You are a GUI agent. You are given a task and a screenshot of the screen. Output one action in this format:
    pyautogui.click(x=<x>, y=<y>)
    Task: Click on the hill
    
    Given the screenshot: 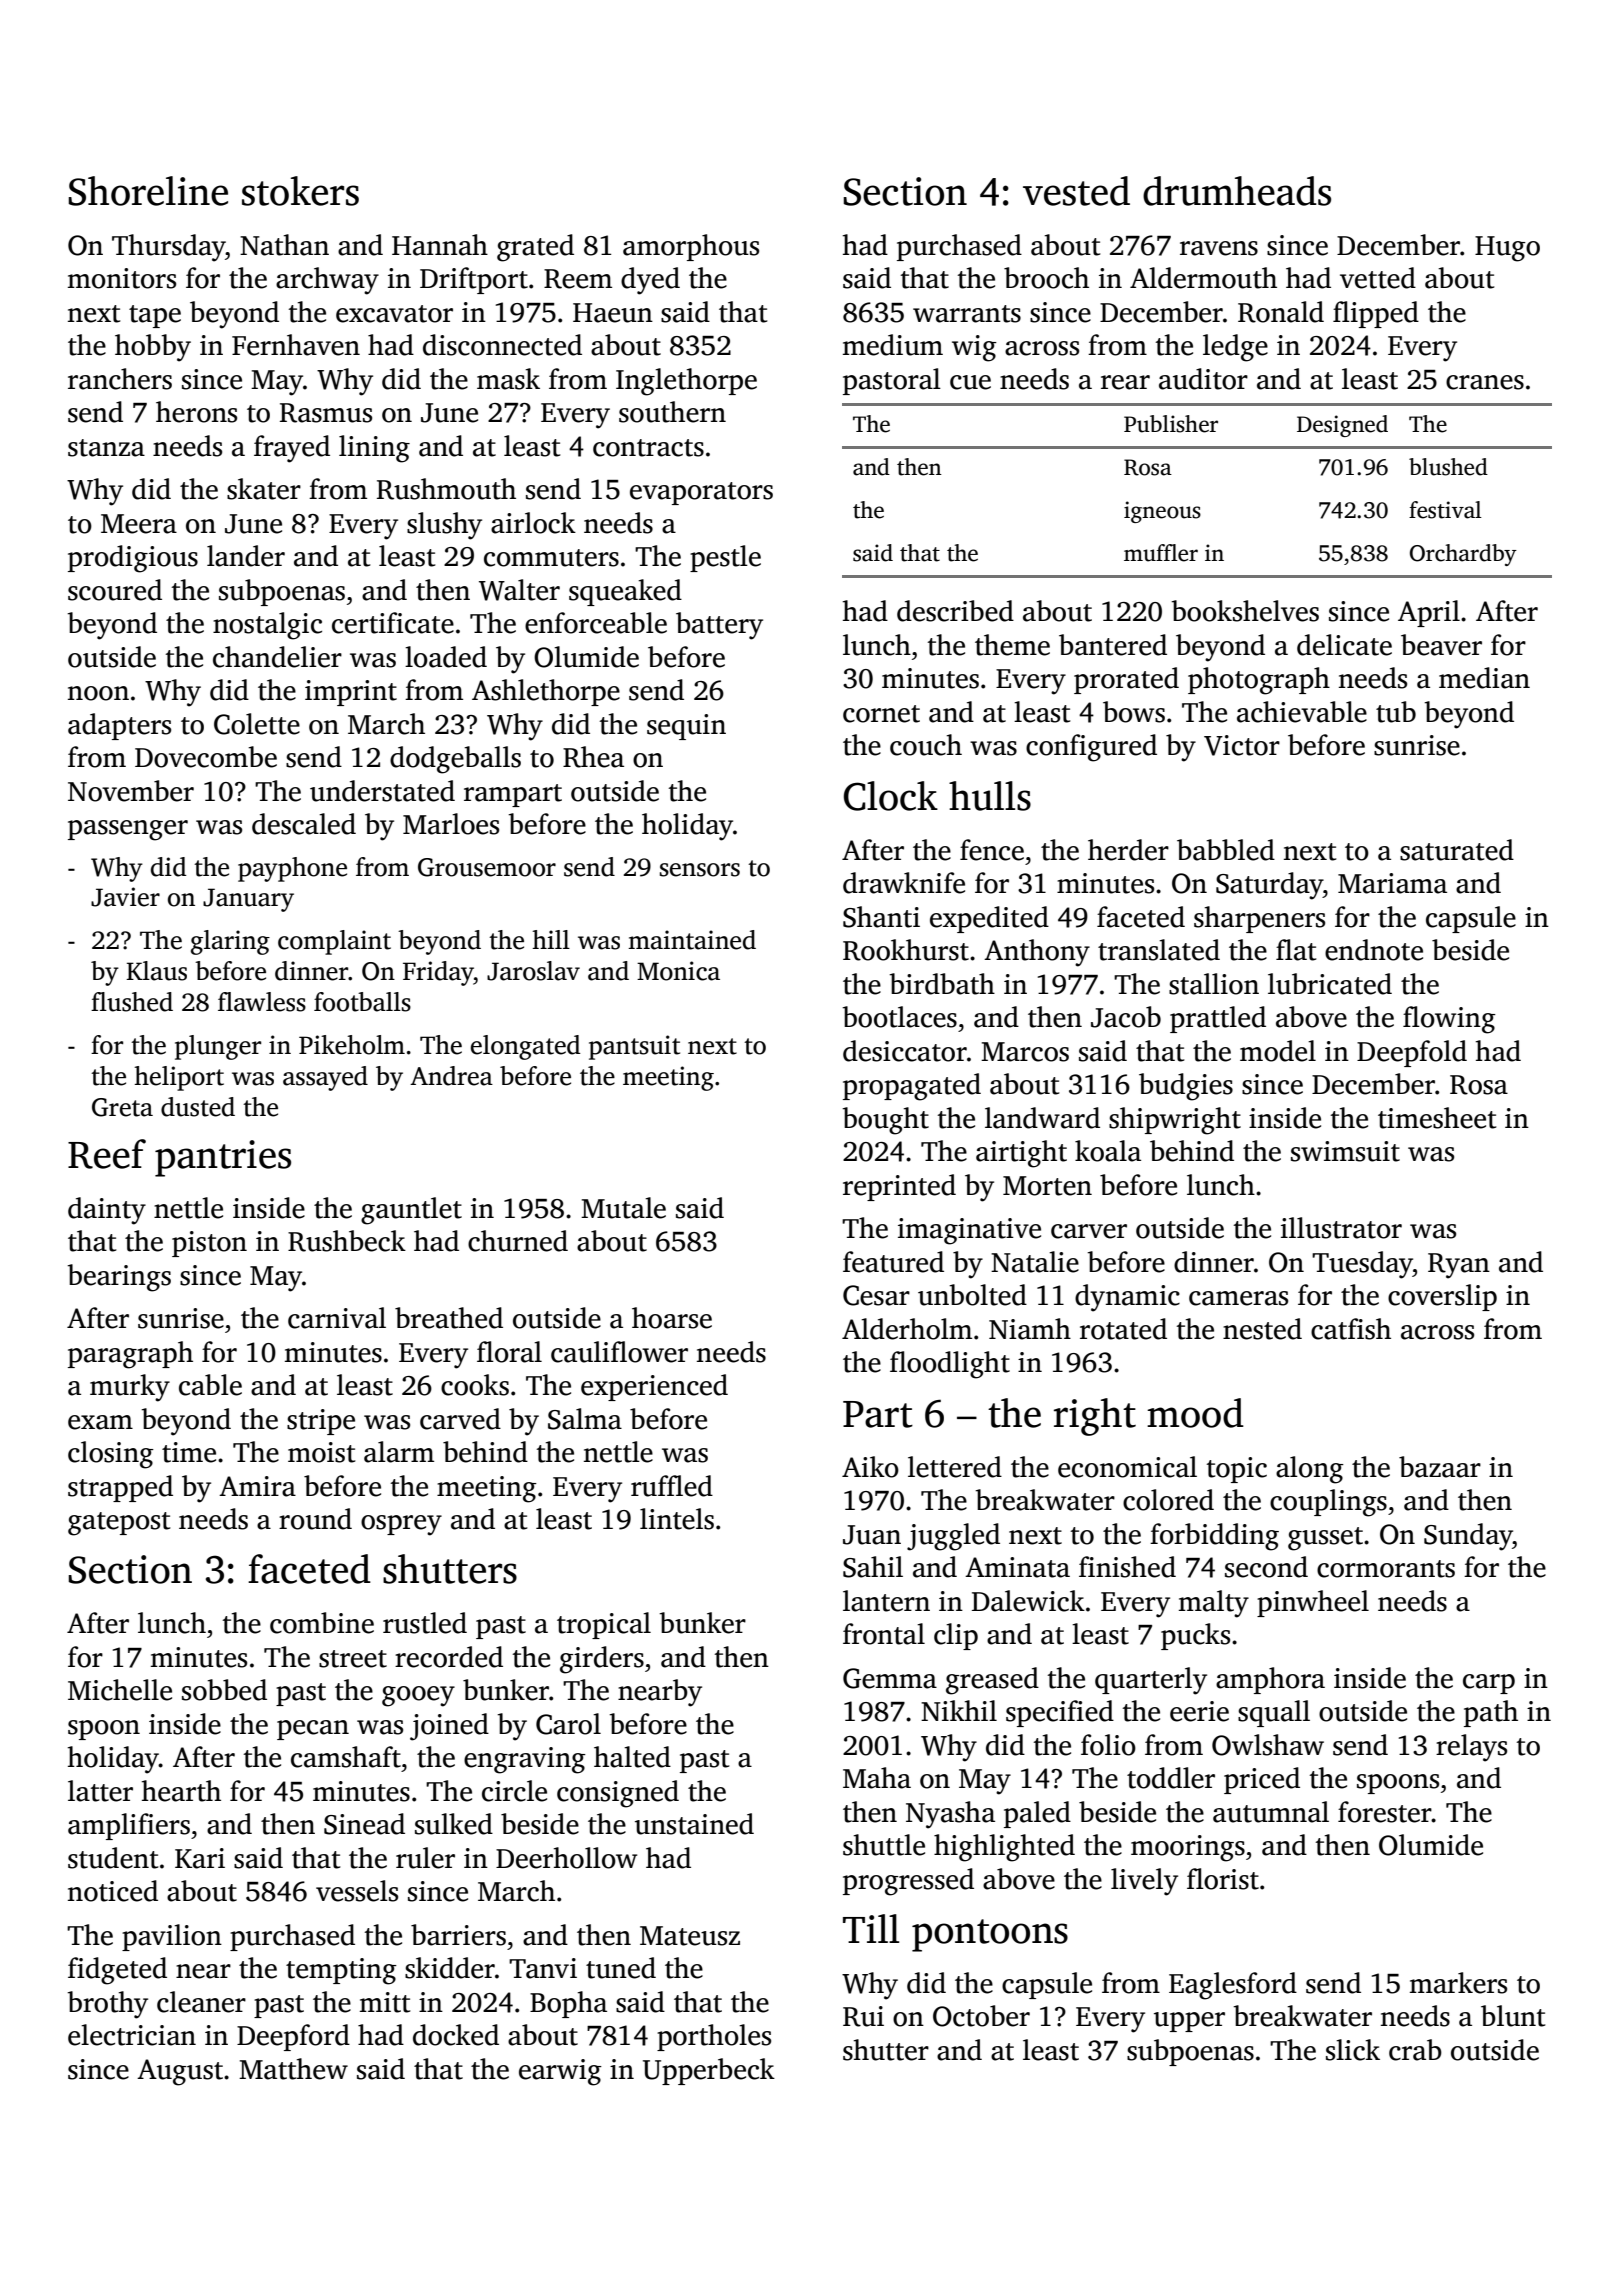 What is the action you would take?
    pyautogui.click(x=551, y=939)
